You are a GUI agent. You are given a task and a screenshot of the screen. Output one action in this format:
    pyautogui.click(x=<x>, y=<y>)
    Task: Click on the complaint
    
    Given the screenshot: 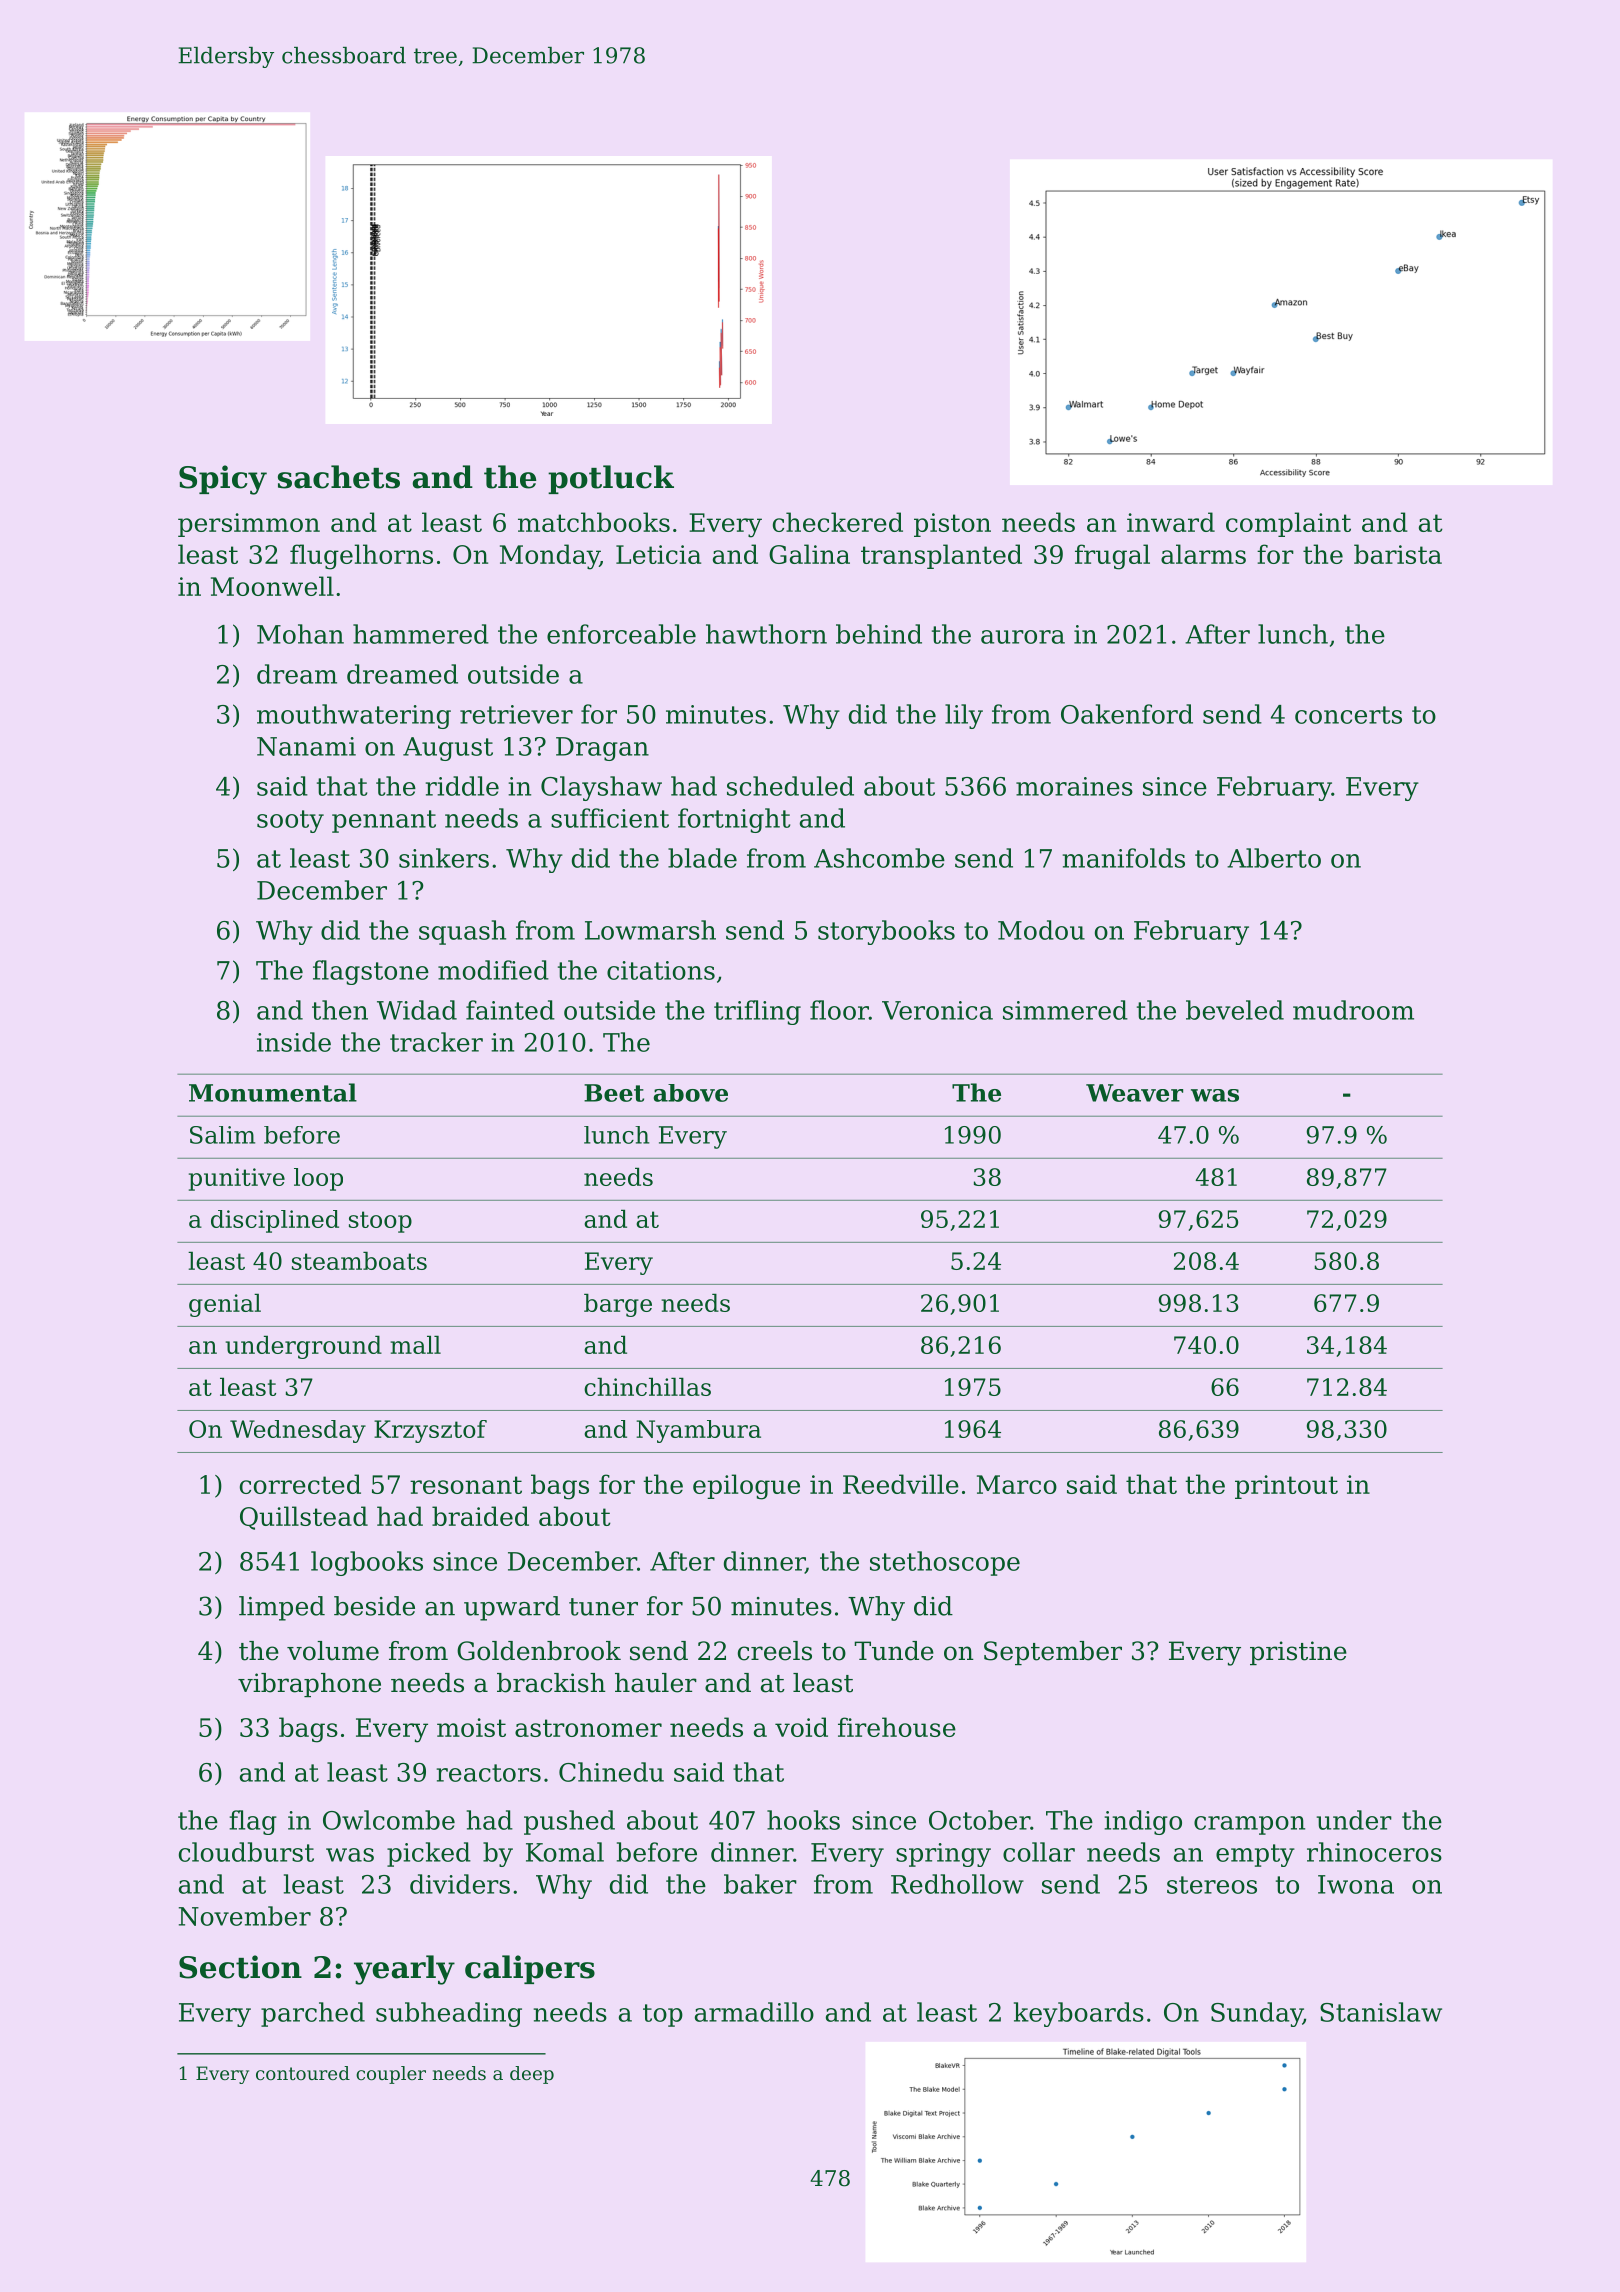 What is the action you would take?
    pyautogui.click(x=1288, y=524)
